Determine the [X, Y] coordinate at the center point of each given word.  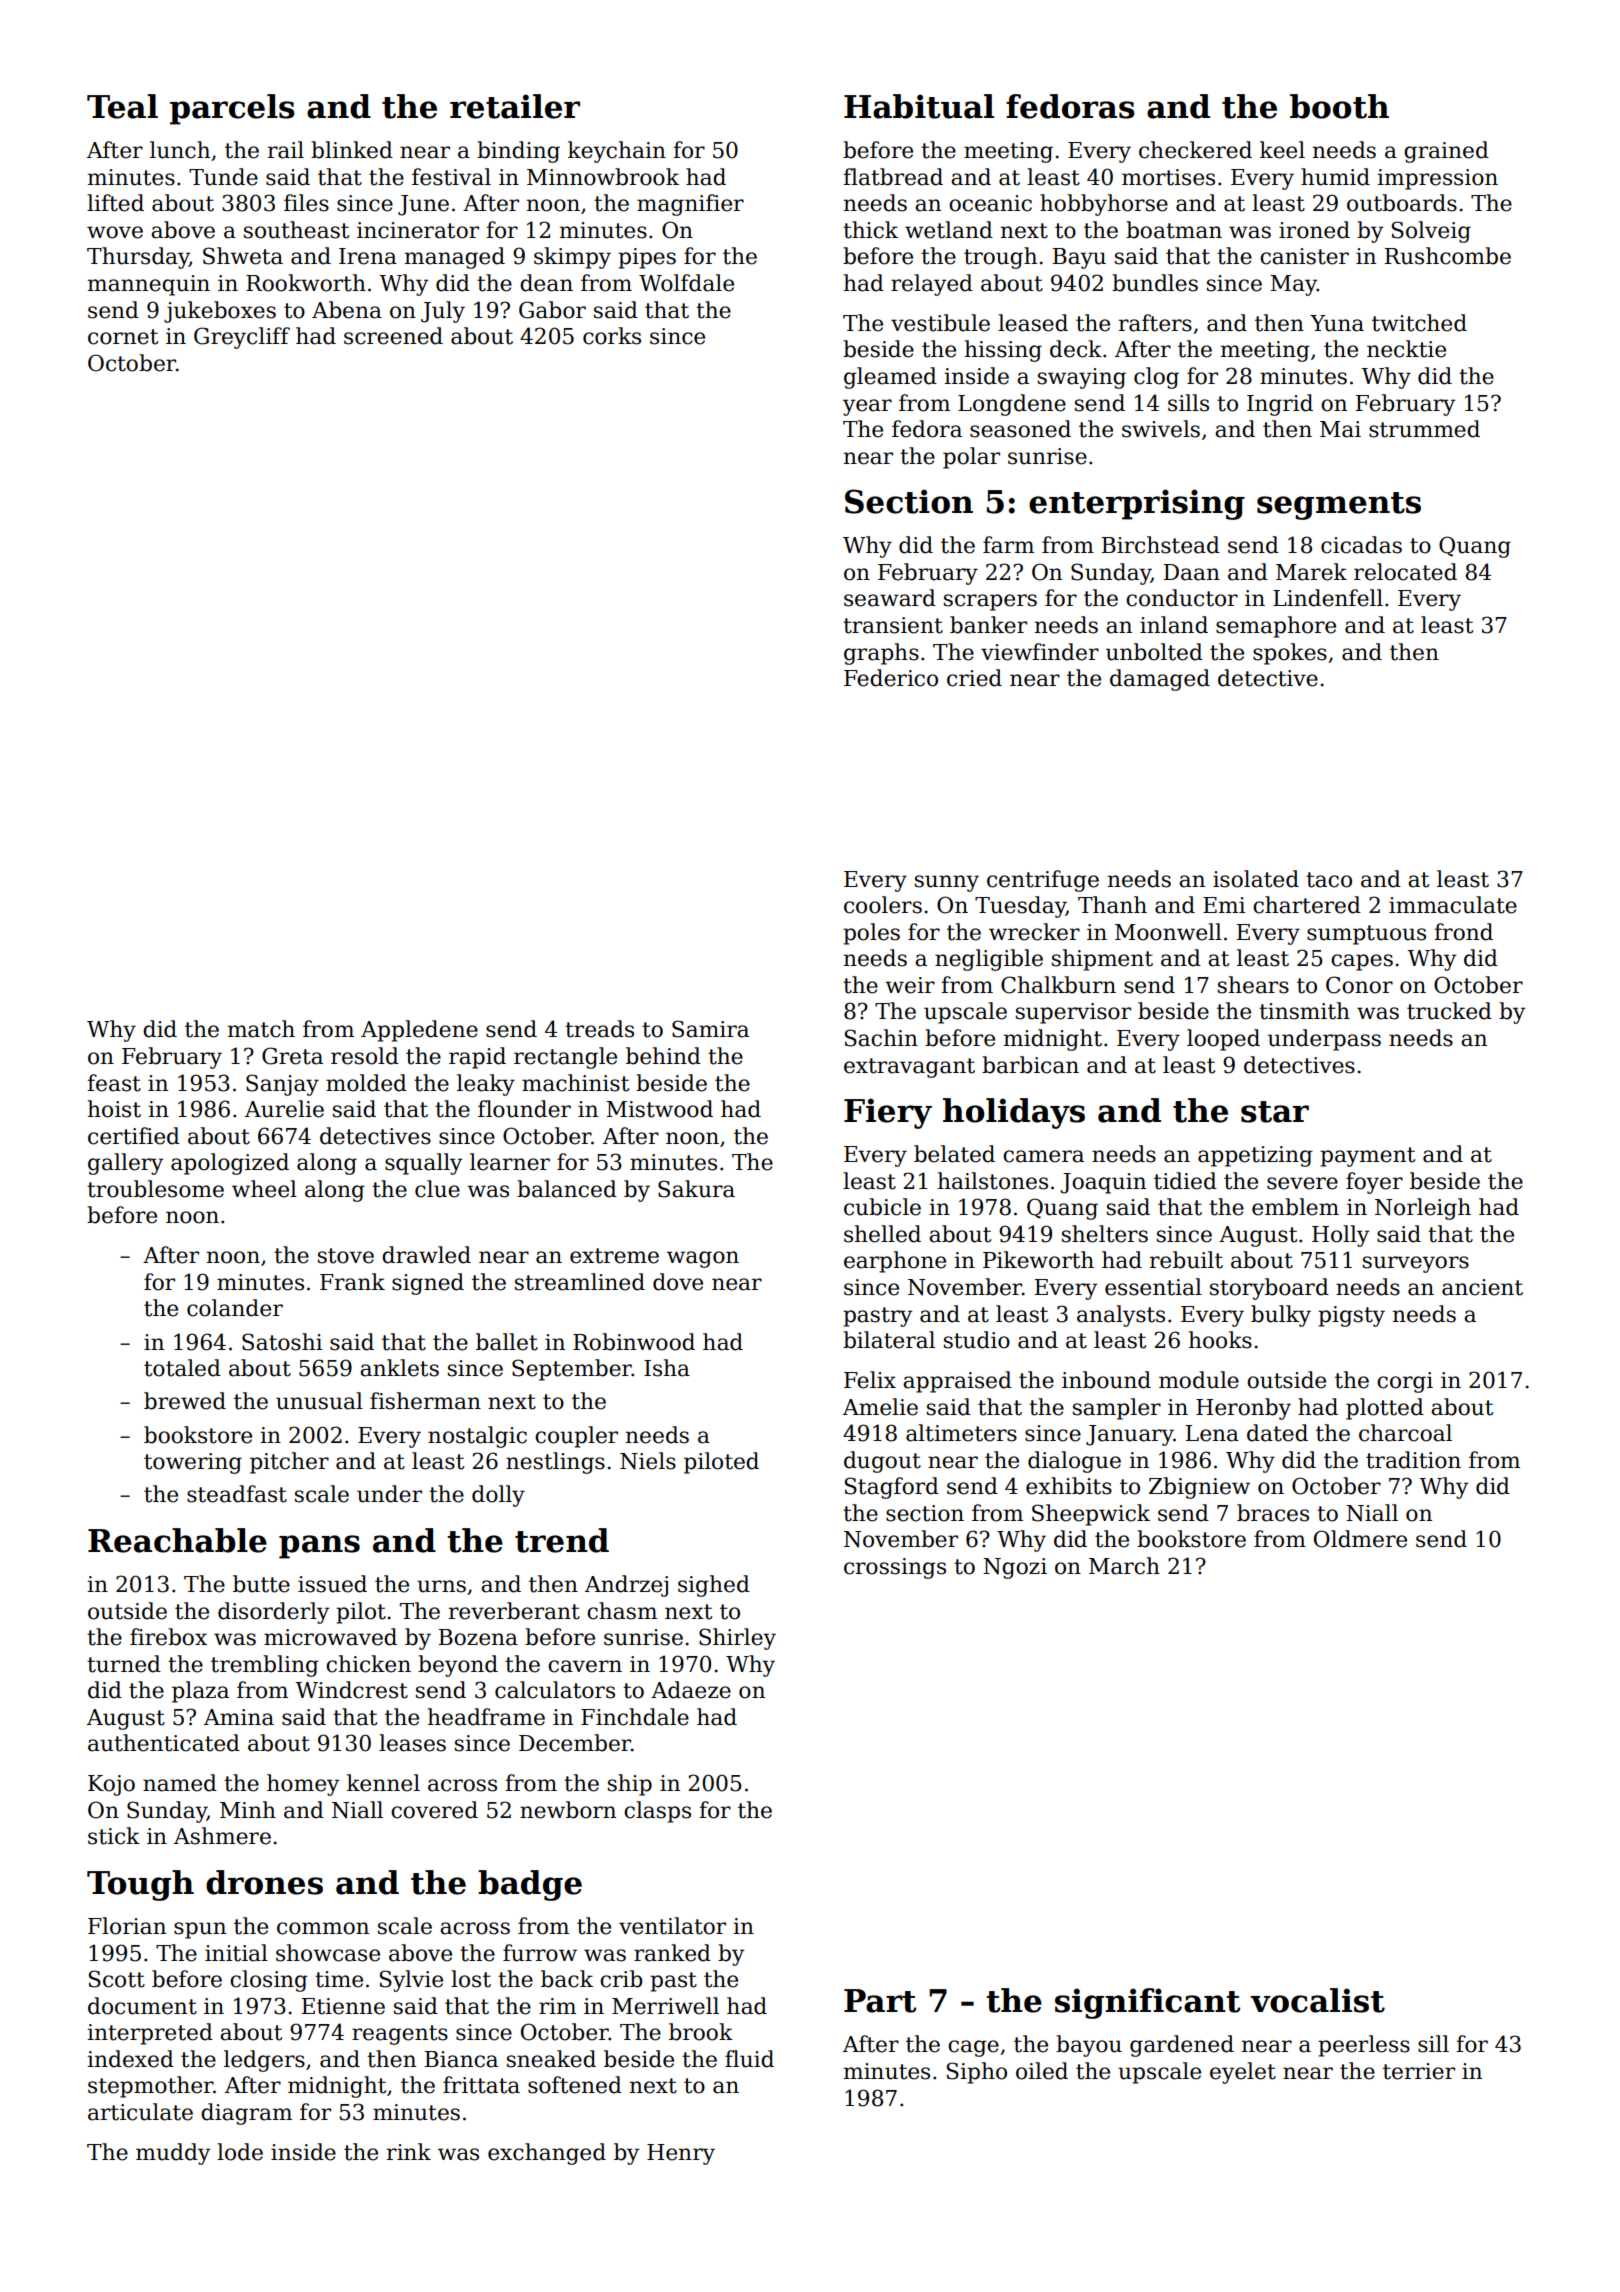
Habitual [919, 106]
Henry [681, 2154]
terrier [1419, 2071]
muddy [173, 2154]
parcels [232, 109]
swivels [1161, 429]
